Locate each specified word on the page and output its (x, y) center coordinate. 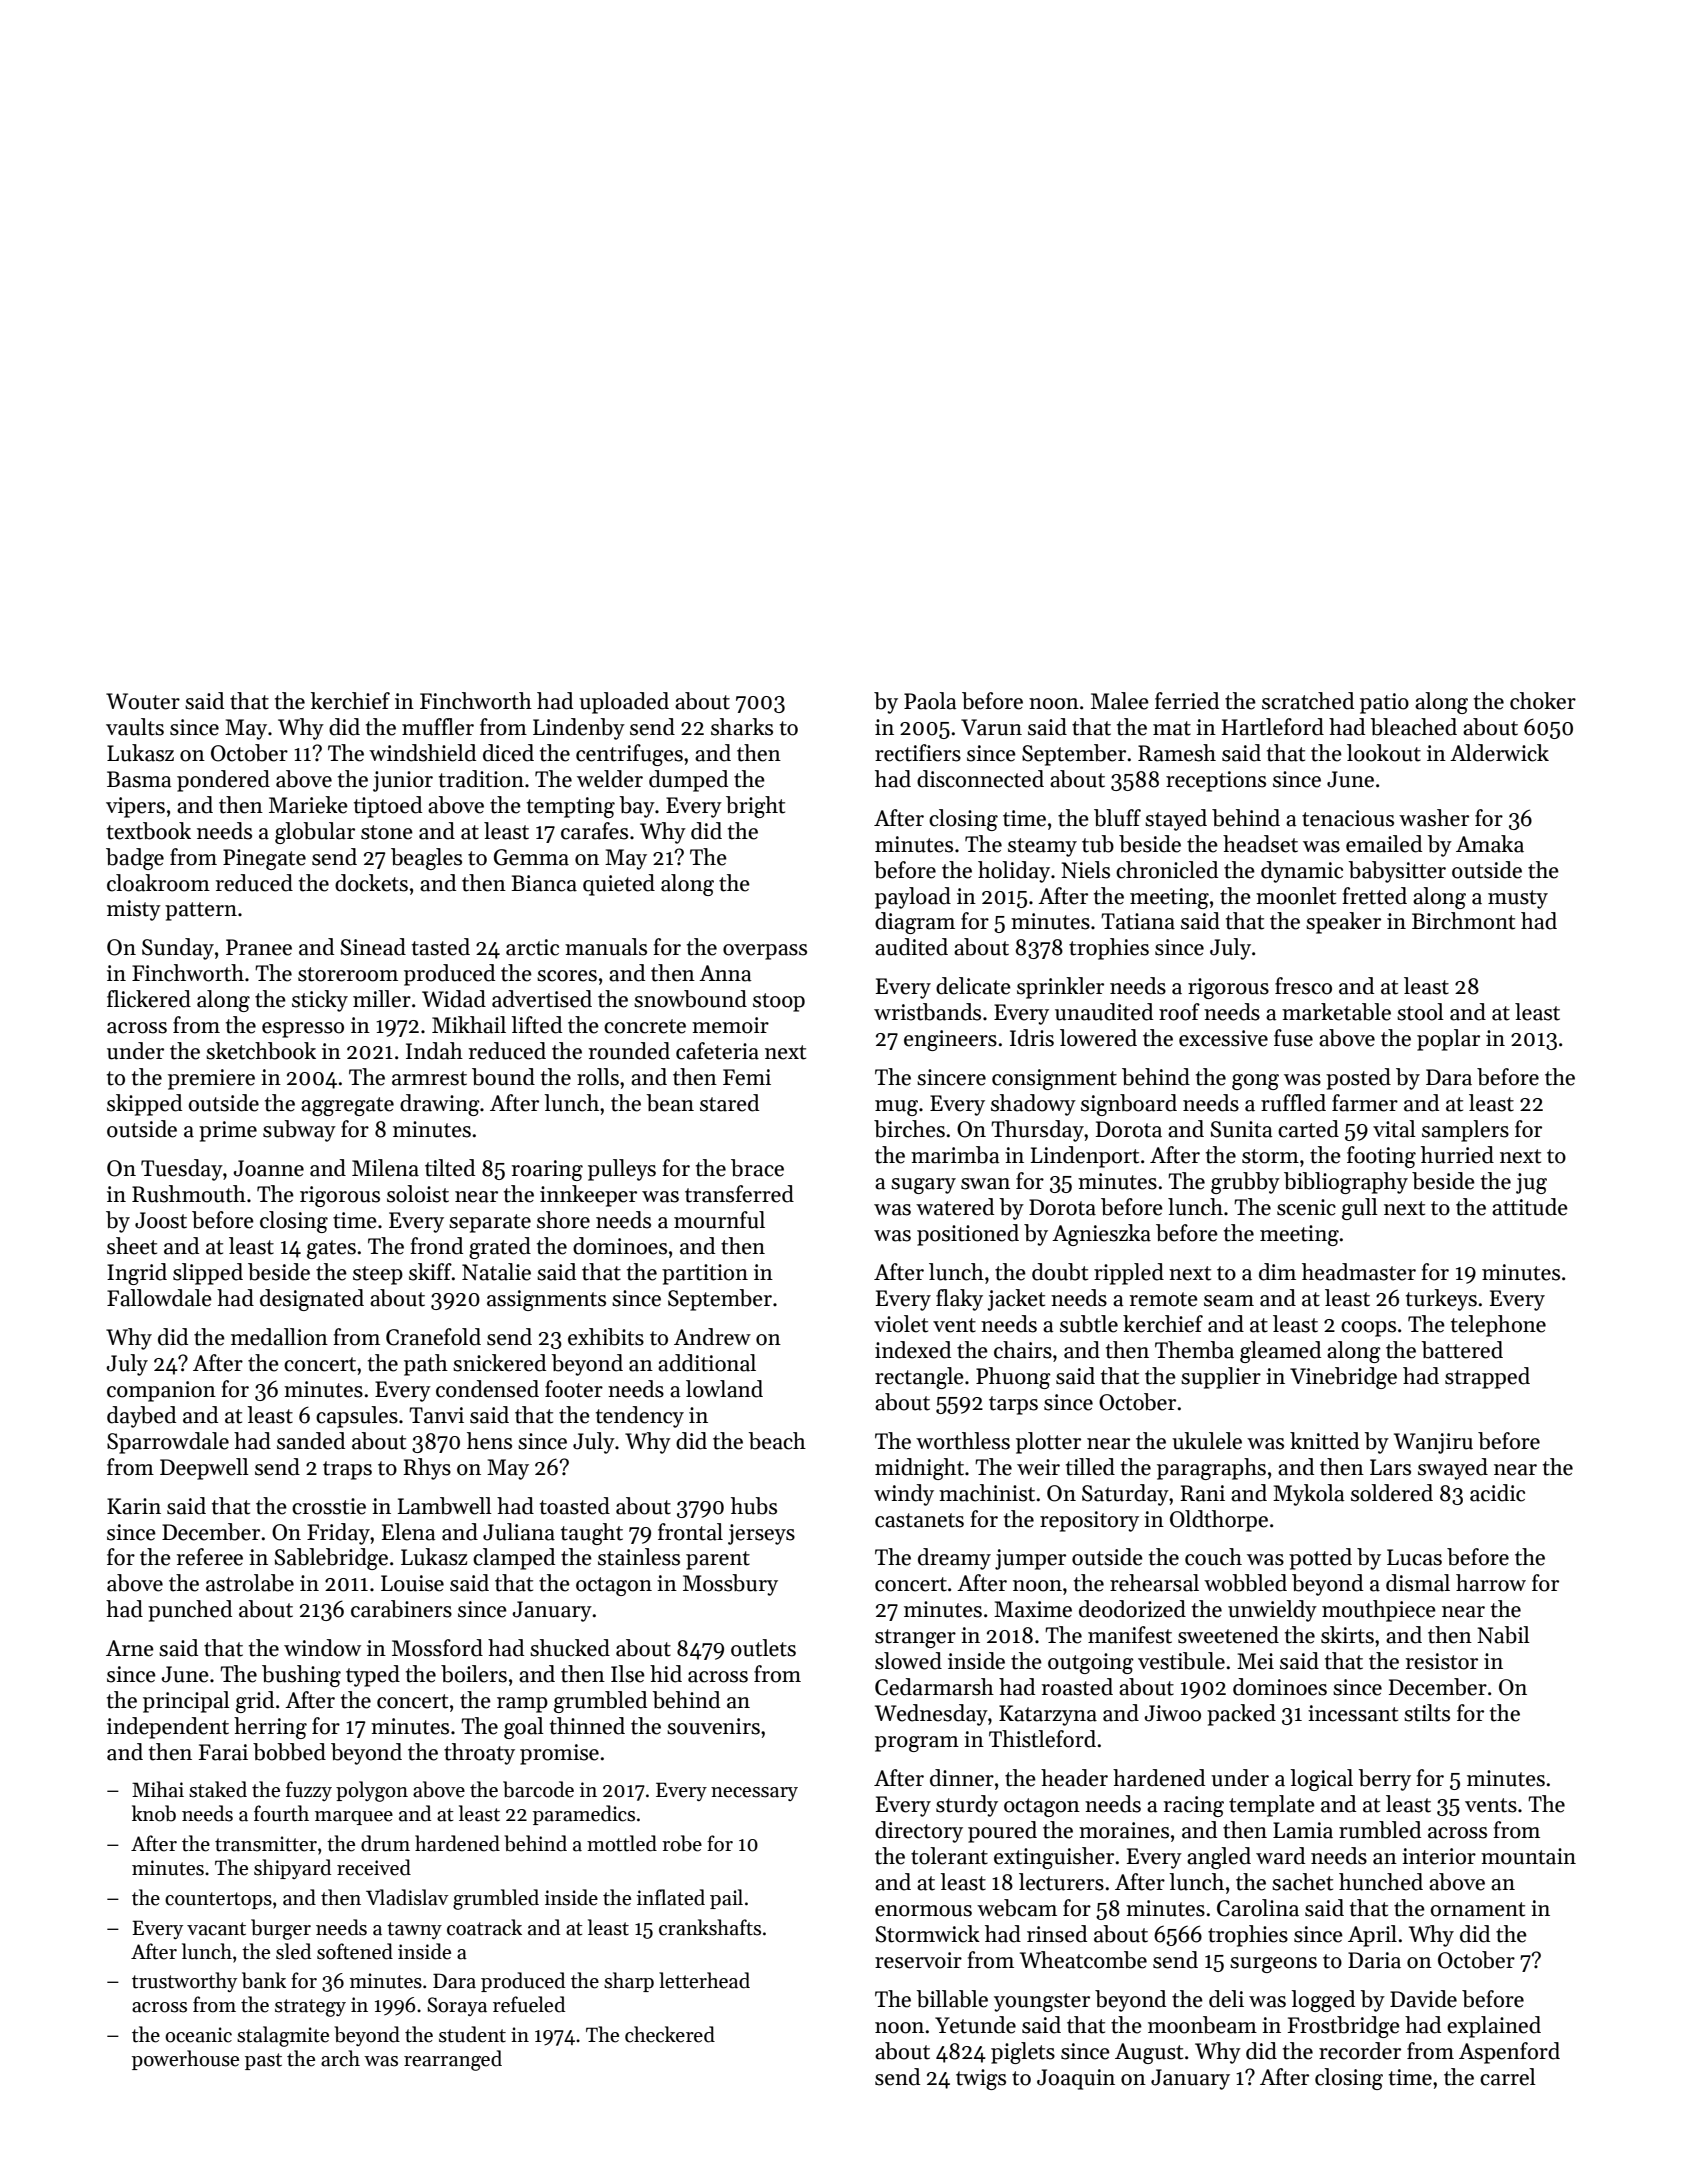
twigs (981, 2079)
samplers (1465, 1131)
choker (1543, 701)
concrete (645, 1026)
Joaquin (1076, 2079)
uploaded (624, 703)
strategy (310, 2008)
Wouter (143, 701)
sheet (132, 1246)
